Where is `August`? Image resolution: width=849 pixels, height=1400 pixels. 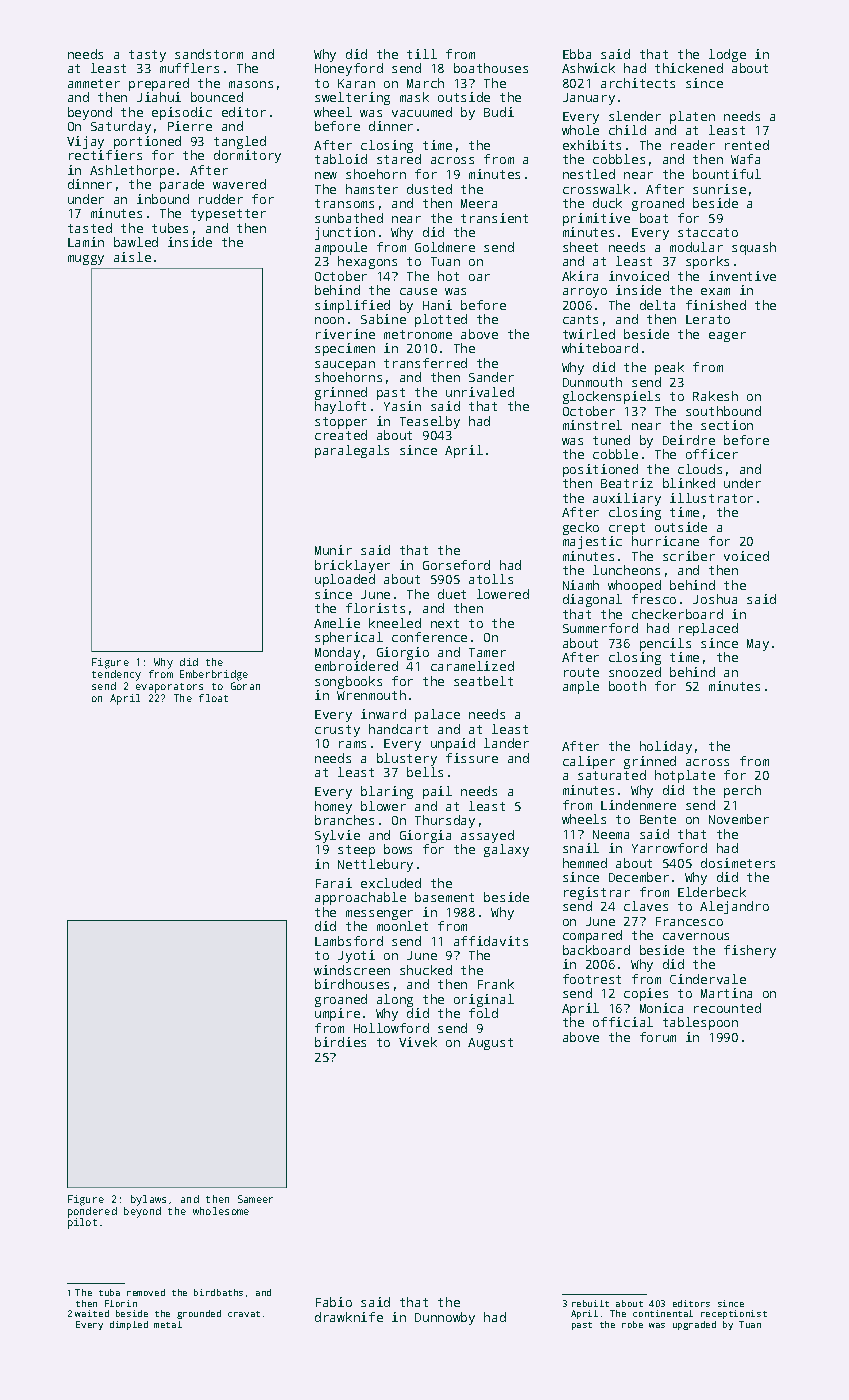 August is located at coordinates (490, 1044).
